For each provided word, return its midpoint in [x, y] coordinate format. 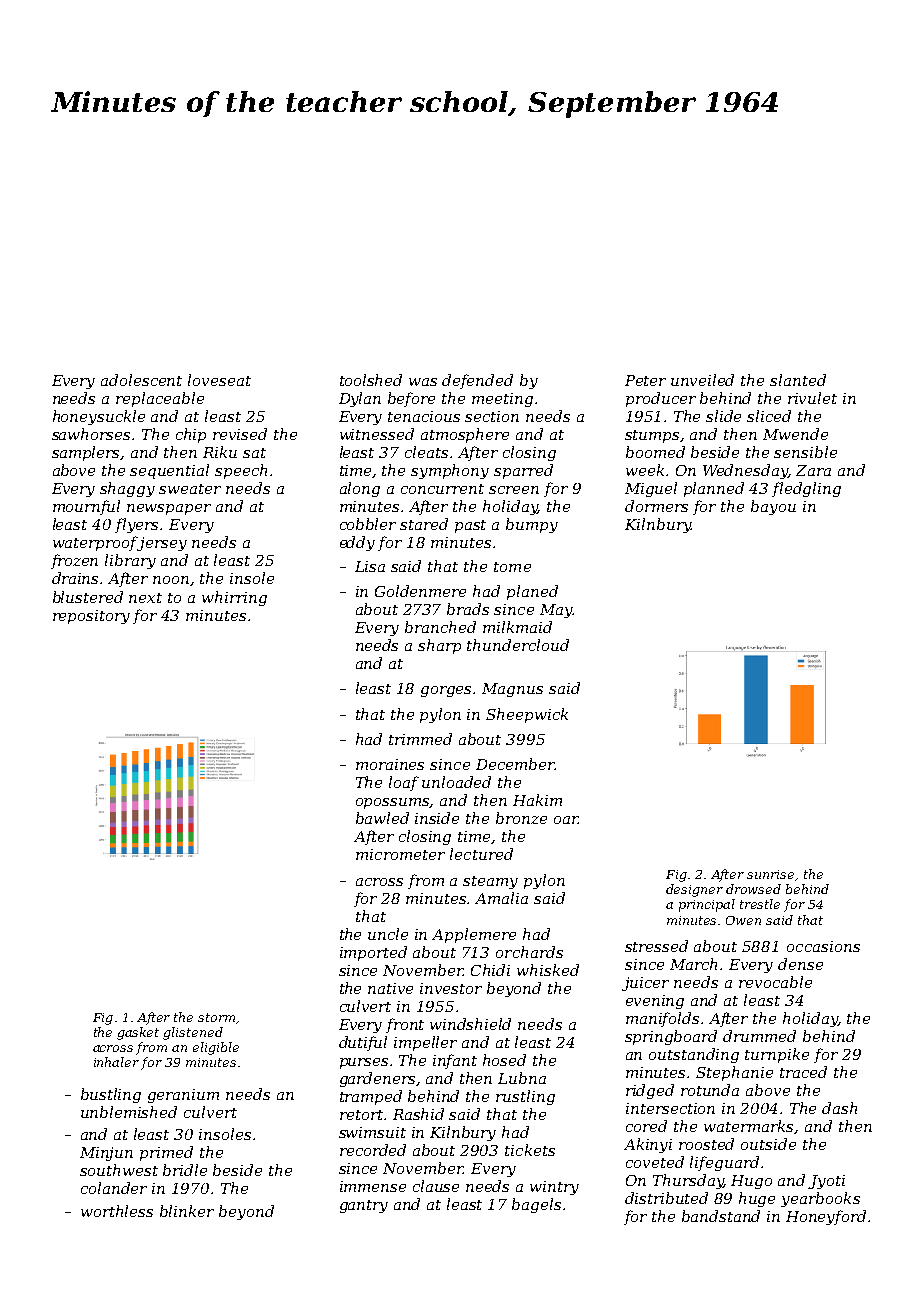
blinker [187, 1211]
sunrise [770, 874]
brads [468, 609]
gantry [364, 1206]
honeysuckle [99, 417]
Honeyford [826, 1217]
